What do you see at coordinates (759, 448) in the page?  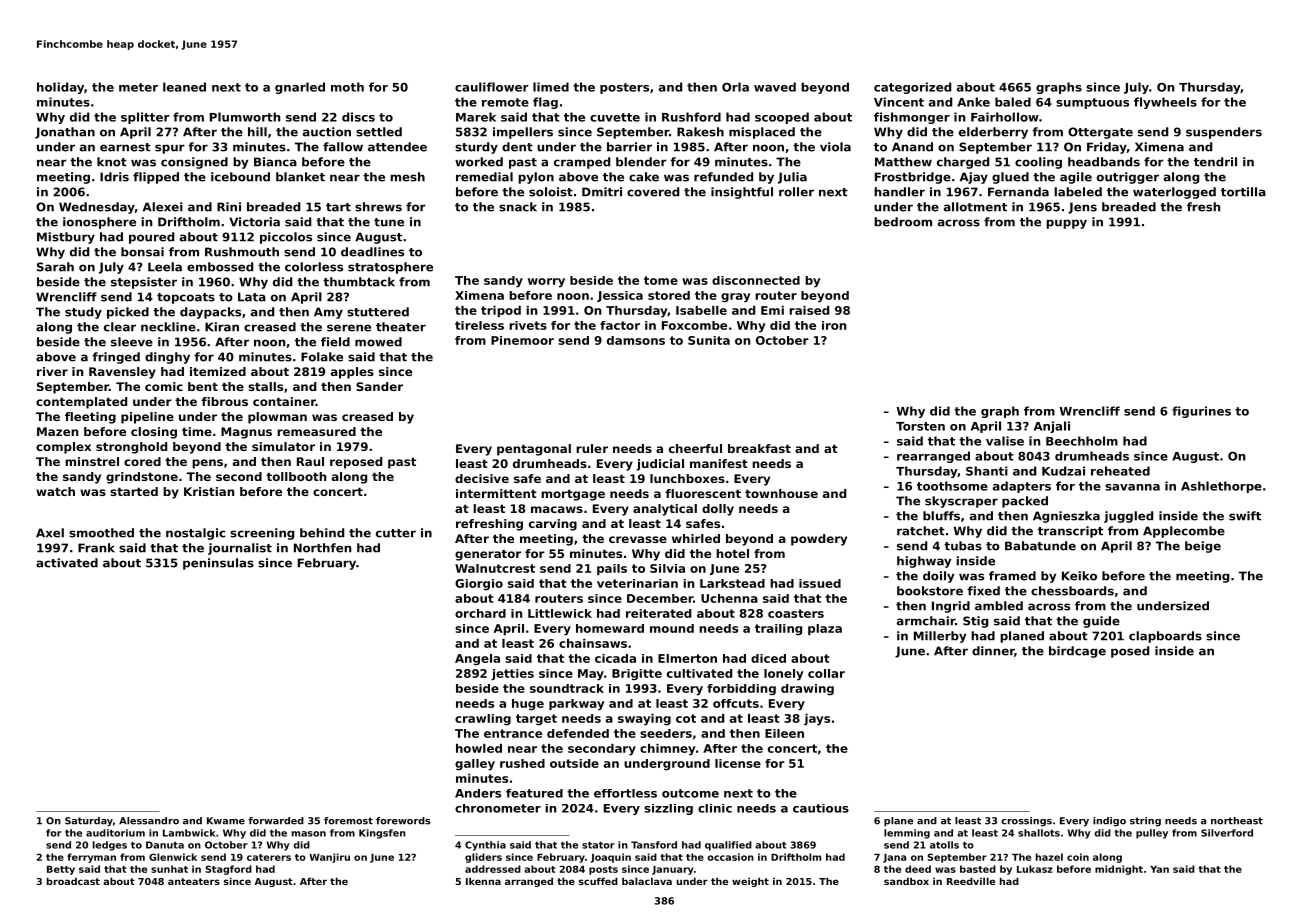 I see `breakfast` at bounding box center [759, 448].
